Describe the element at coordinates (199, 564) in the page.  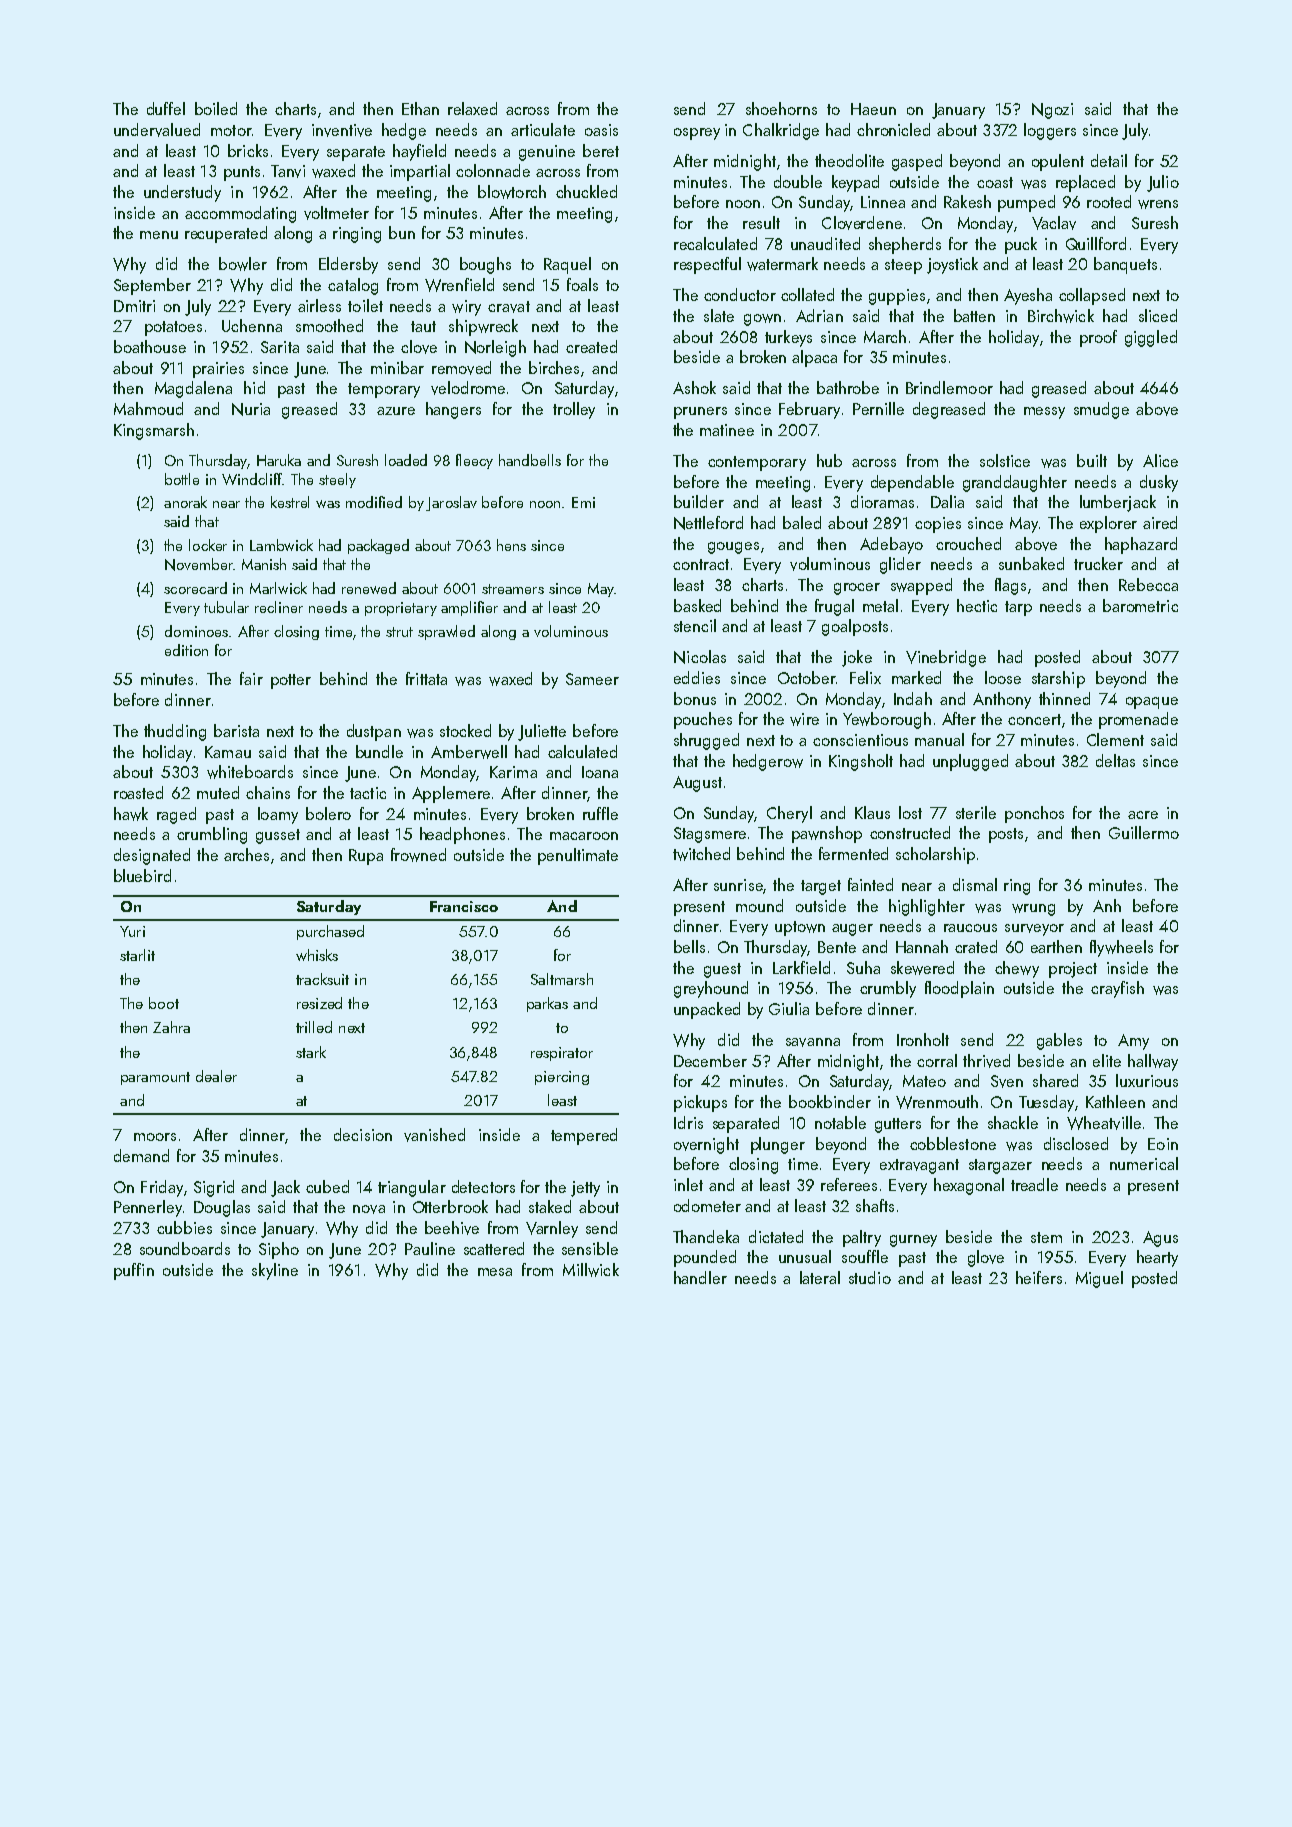
I see `November` at that location.
